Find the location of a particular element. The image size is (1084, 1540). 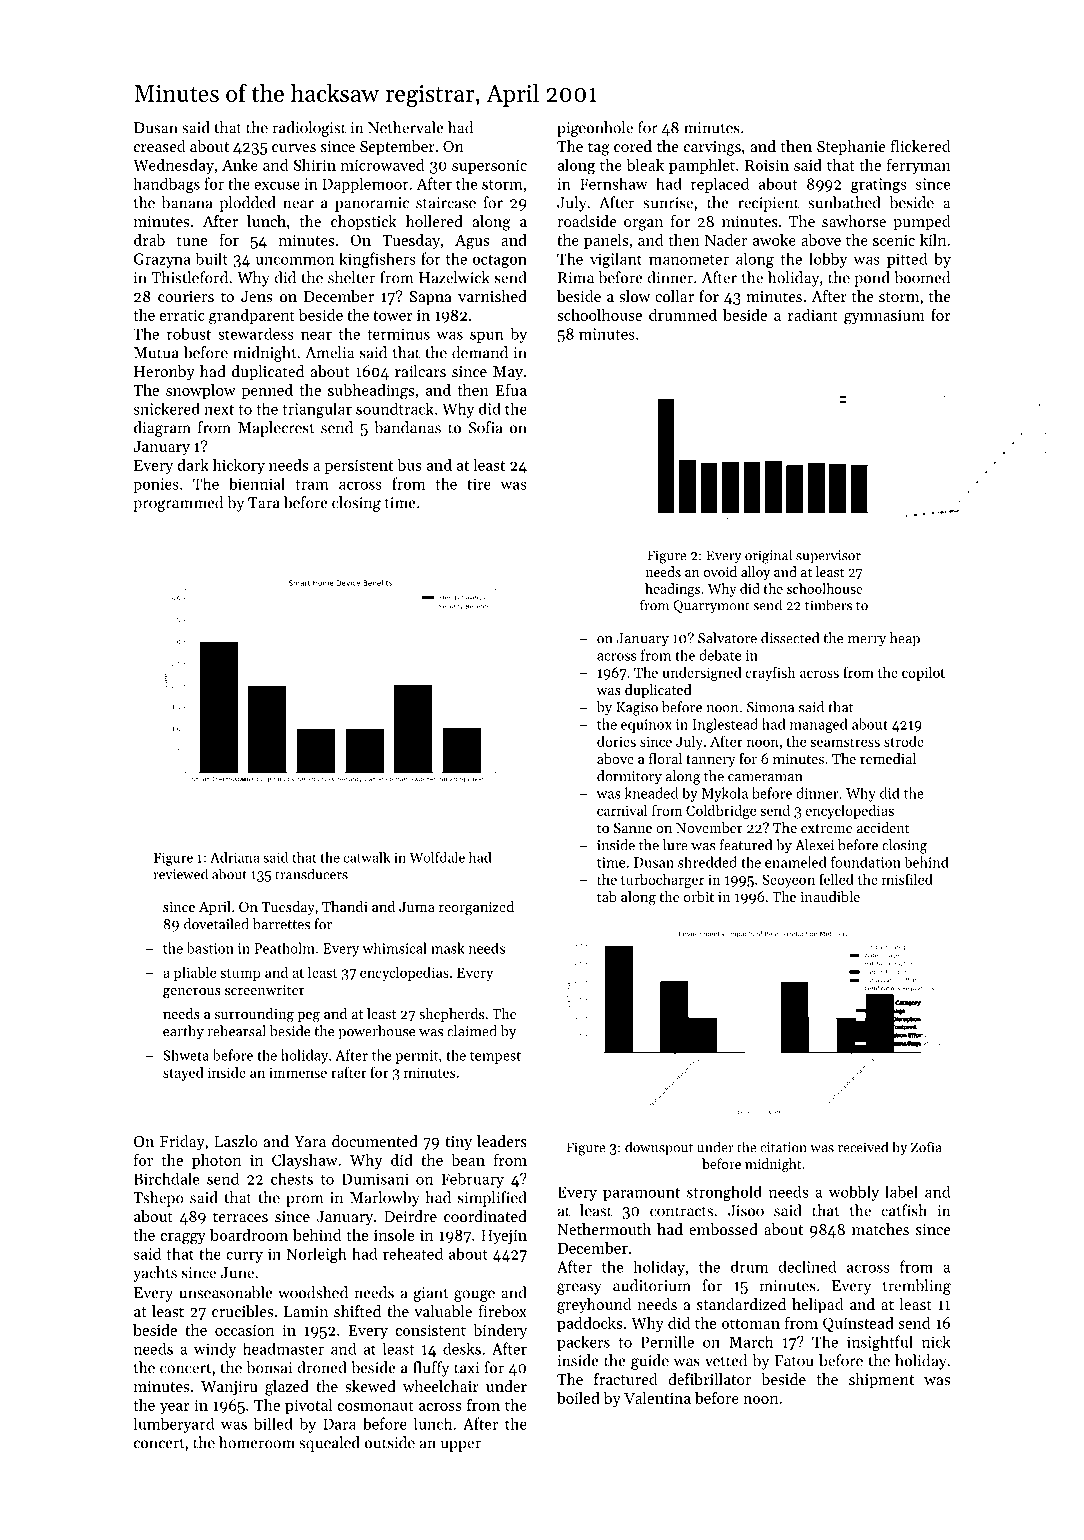

Tara is located at coordinates (264, 503).
